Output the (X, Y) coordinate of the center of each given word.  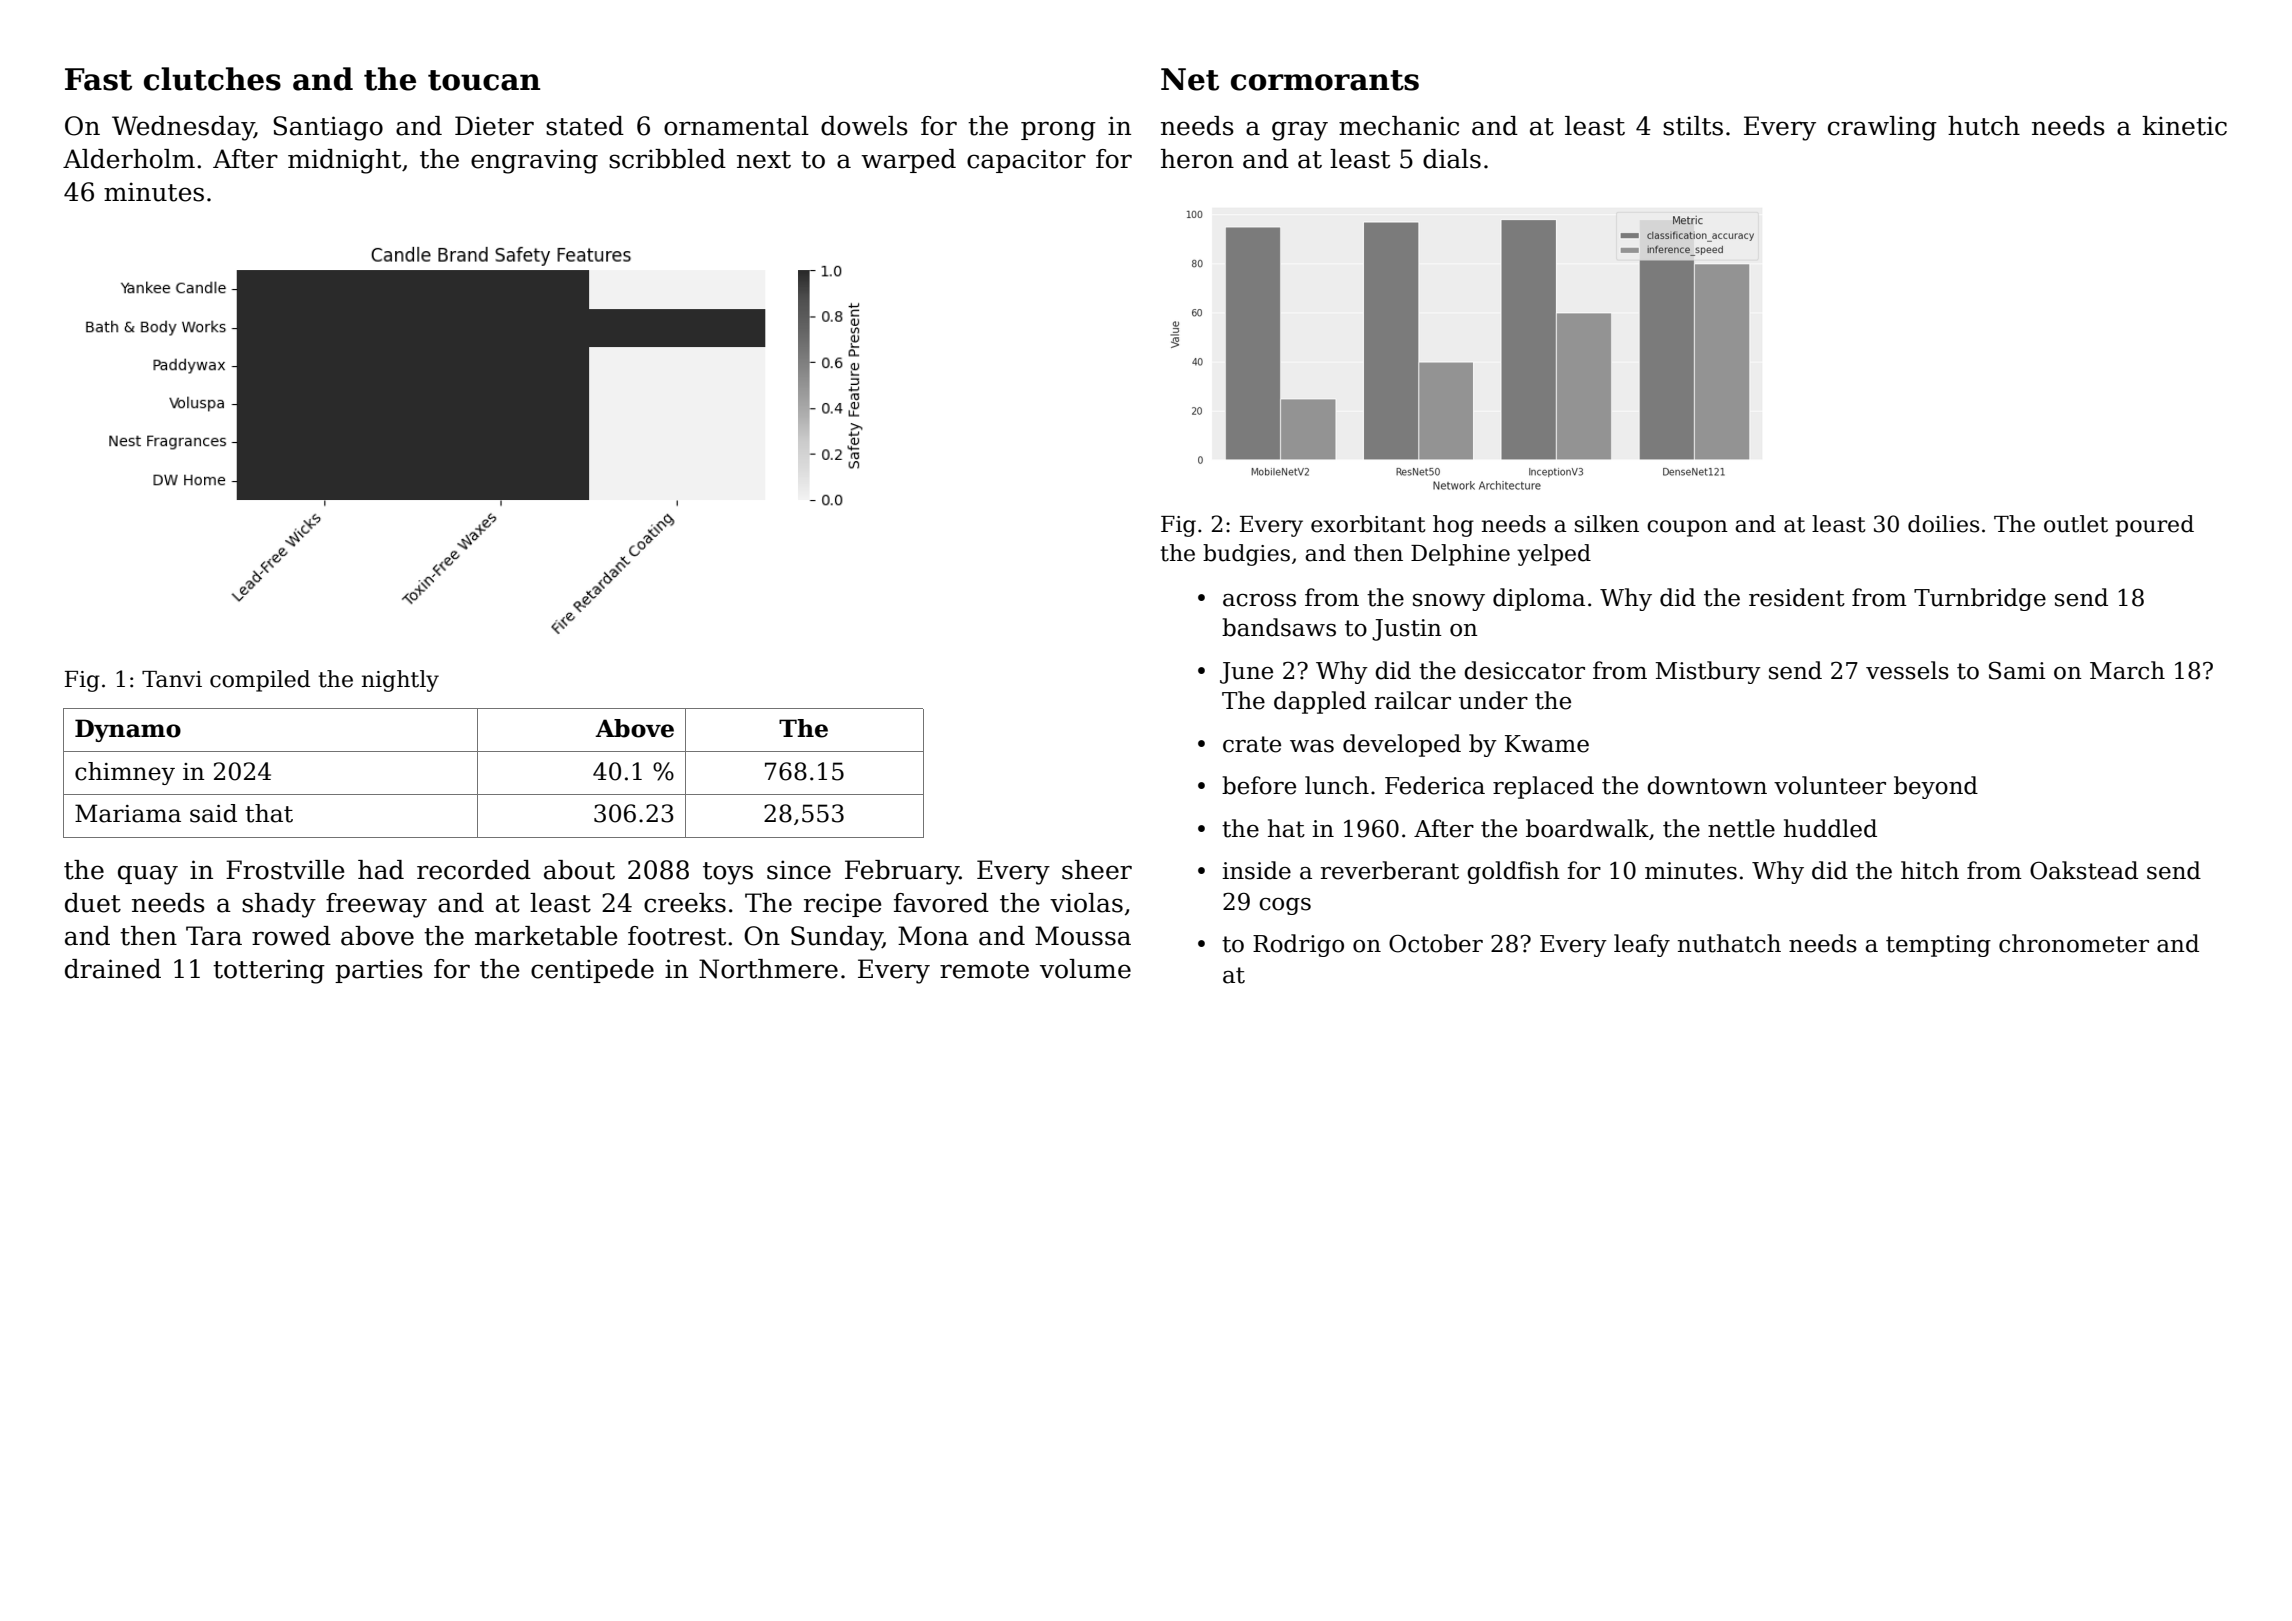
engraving (534, 161)
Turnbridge (1980, 599)
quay (148, 875)
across (1259, 600)
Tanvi (172, 679)
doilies (1943, 524)
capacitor (1026, 161)
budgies (1246, 555)
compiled (260, 681)
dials (1452, 159)
